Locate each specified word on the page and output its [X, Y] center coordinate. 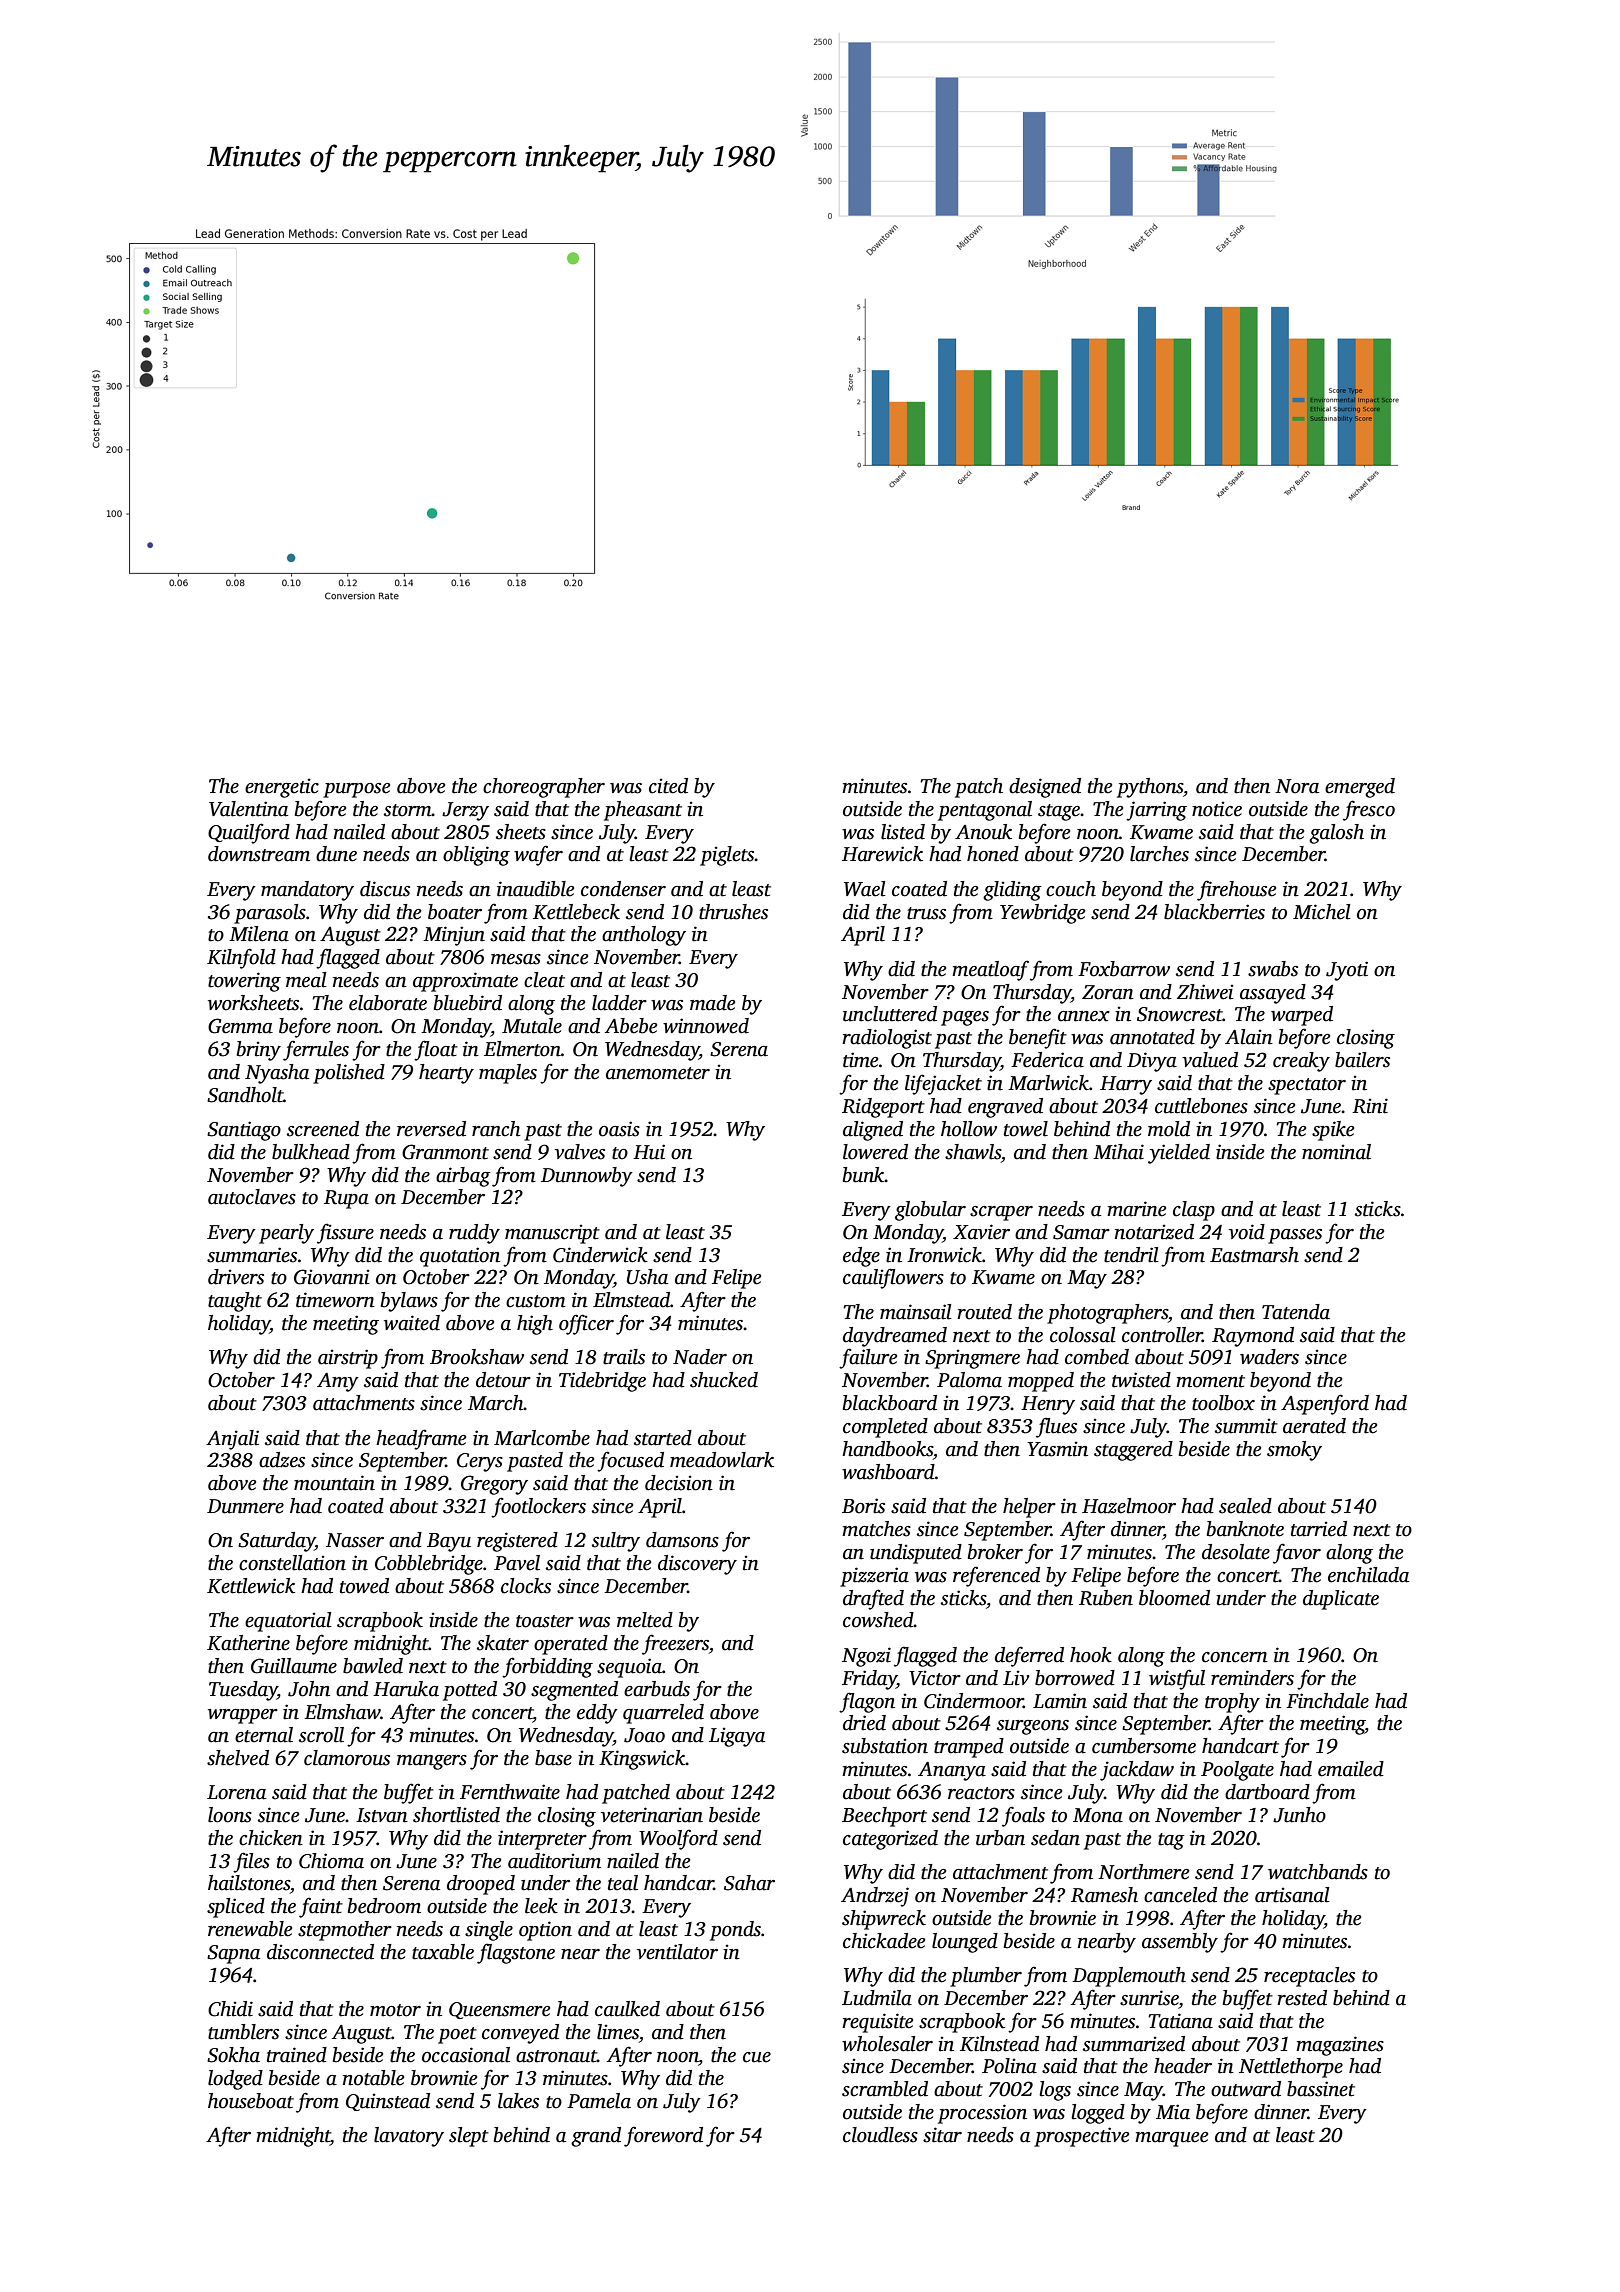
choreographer [544, 788]
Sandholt [245, 1095]
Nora [1297, 786]
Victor [935, 1678]
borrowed [1075, 1678]
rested [1302, 1998]
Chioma [331, 1861]
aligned [873, 1131]
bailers [1362, 1060]
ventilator [677, 1952]
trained [297, 2055]
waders [1269, 1357]
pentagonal [985, 811]
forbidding [547, 1667]
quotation [460, 1257]
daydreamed [895, 1337]
